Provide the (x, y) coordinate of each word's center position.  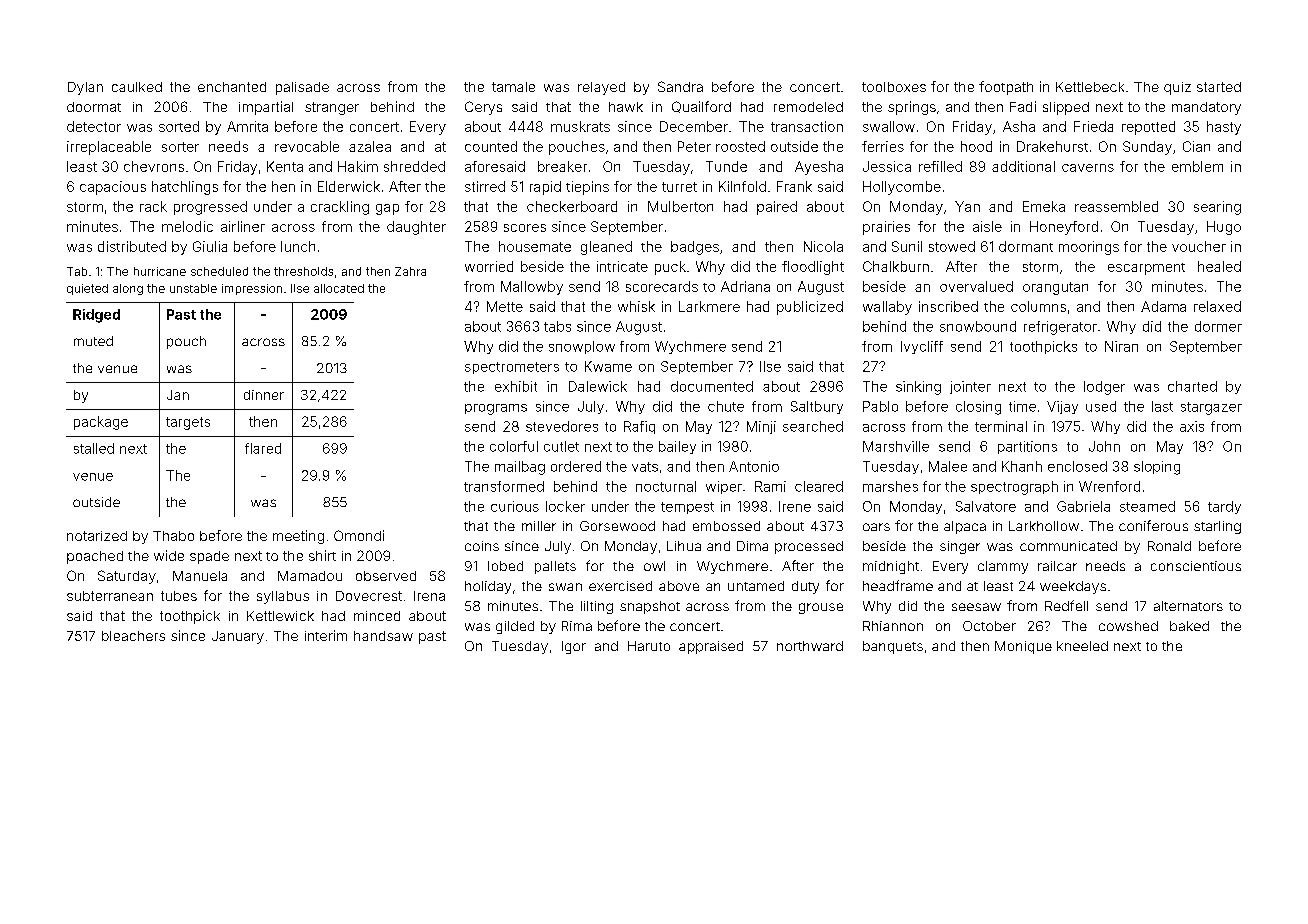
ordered (576, 466)
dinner (264, 395)
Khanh (1022, 466)
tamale (513, 87)
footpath (1006, 88)
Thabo (173, 536)
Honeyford (1064, 228)
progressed (210, 208)
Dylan (85, 88)
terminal (1001, 426)
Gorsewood (617, 526)
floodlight (813, 268)
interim (326, 635)
